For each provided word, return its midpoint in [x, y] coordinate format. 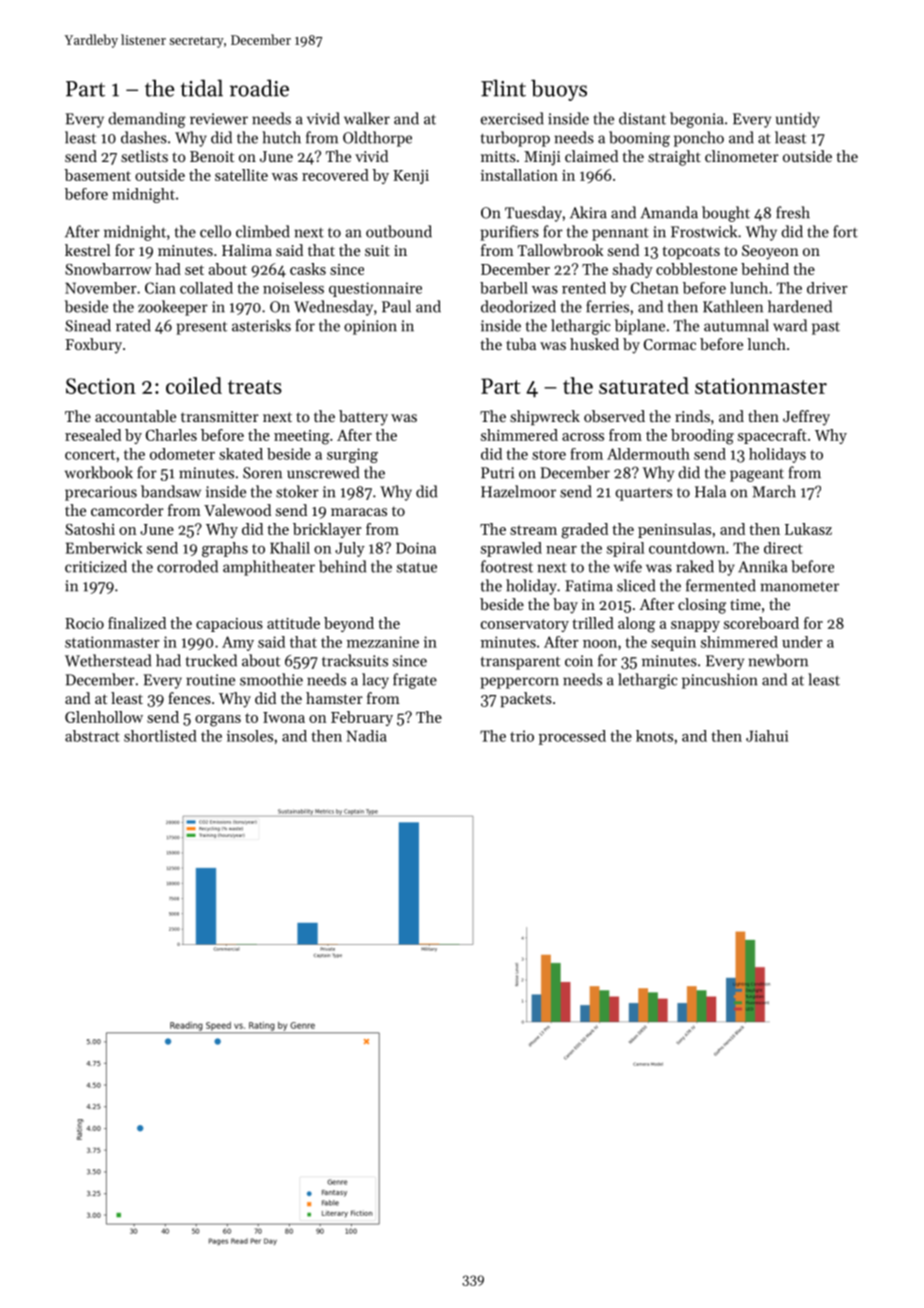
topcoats [691, 252]
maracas [359, 512]
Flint [503, 88]
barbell [504, 288]
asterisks [261, 325]
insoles [250, 736]
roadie [259, 88]
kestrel [88, 250]
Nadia [367, 736]
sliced [636, 585]
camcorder [127, 510]
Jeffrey [806, 418]
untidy [798, 120]
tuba [521, 344]
